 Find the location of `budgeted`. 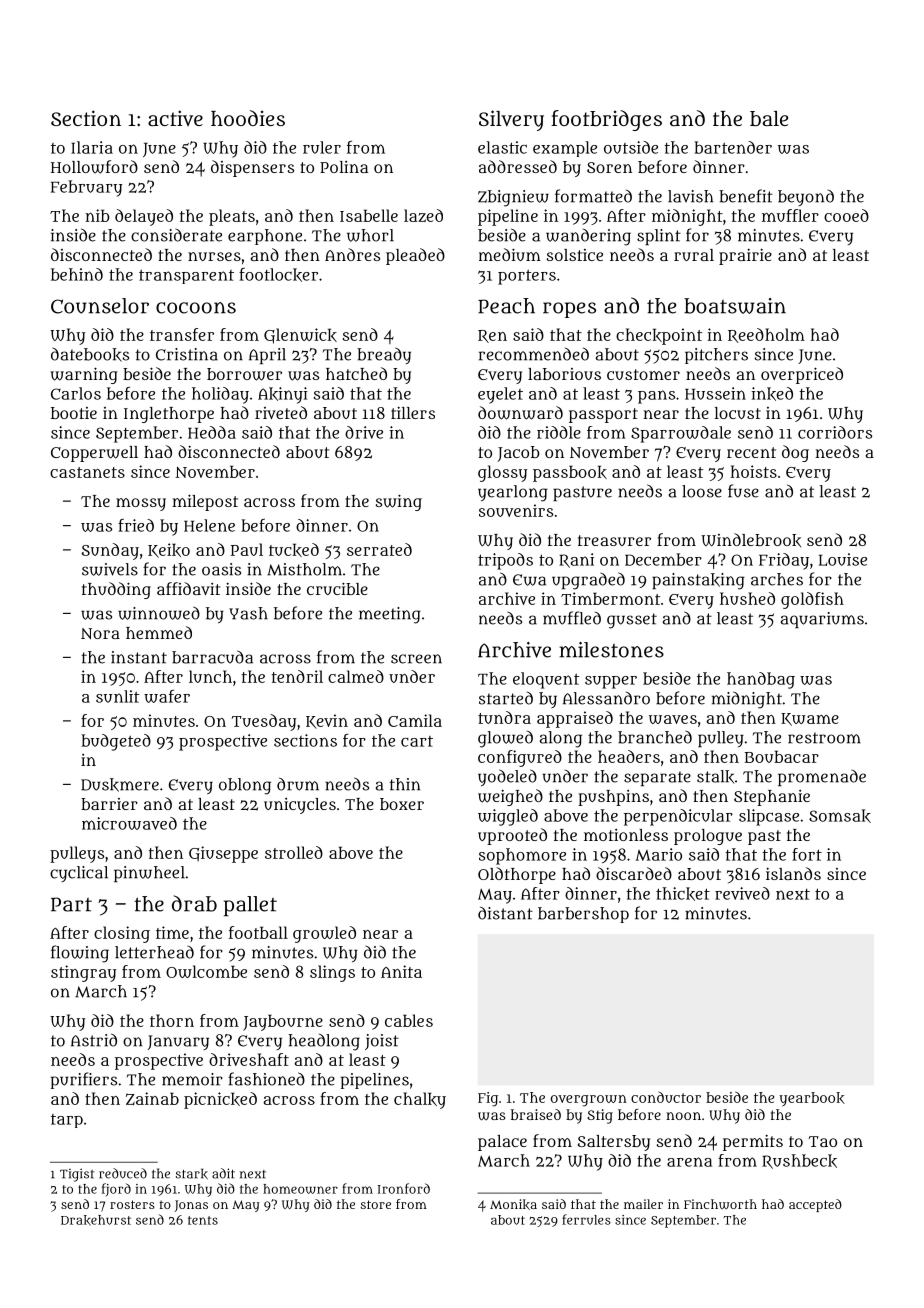

budgeted is located at coordinates (116, 742).
